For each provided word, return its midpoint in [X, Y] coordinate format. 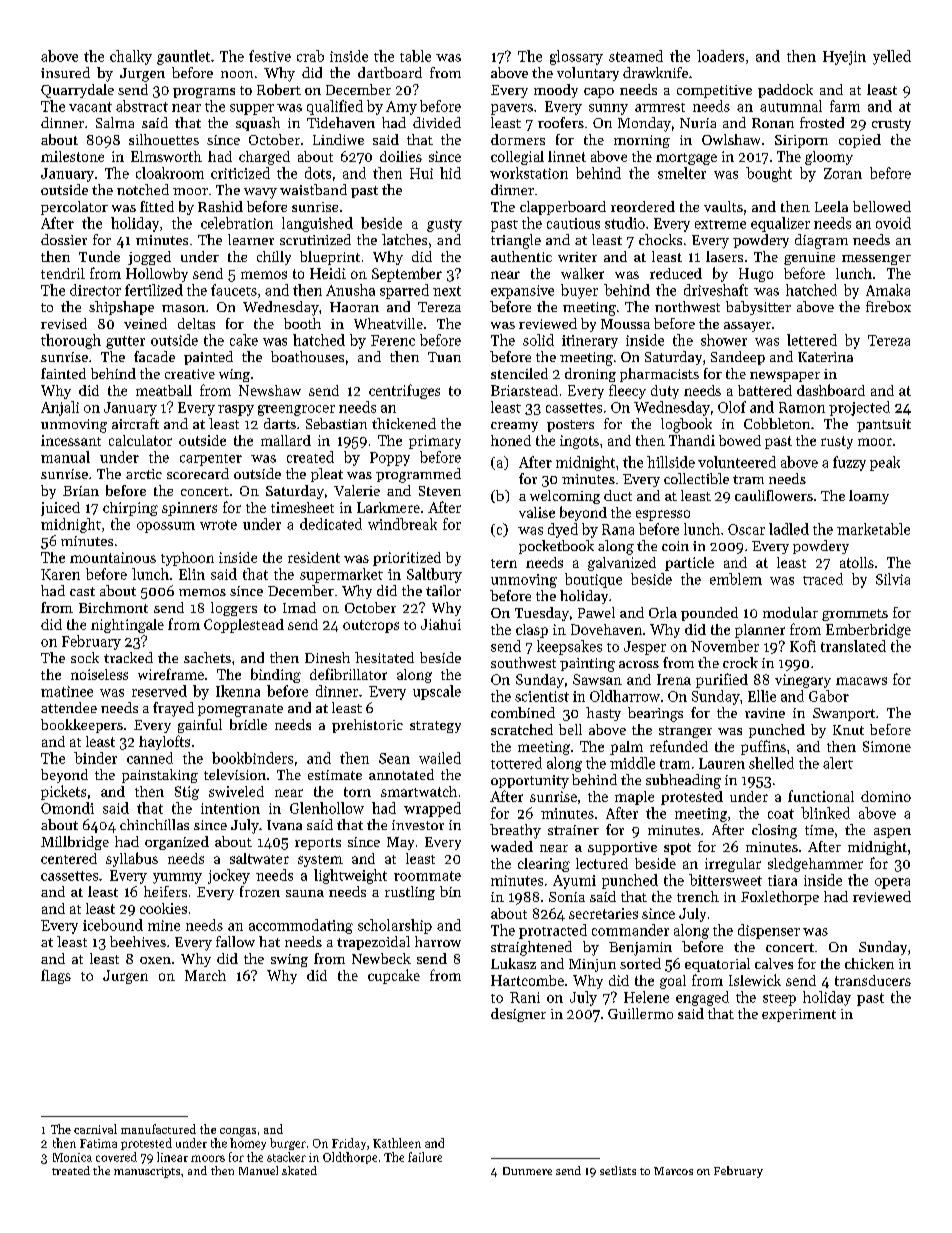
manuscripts [147, 1172]
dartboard [390, 72]
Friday [349, 1144]
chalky [131, 57]
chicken [869, 963]
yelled [892, 57]
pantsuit [884, 425]
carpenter [211, 460]
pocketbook [556, 547]
